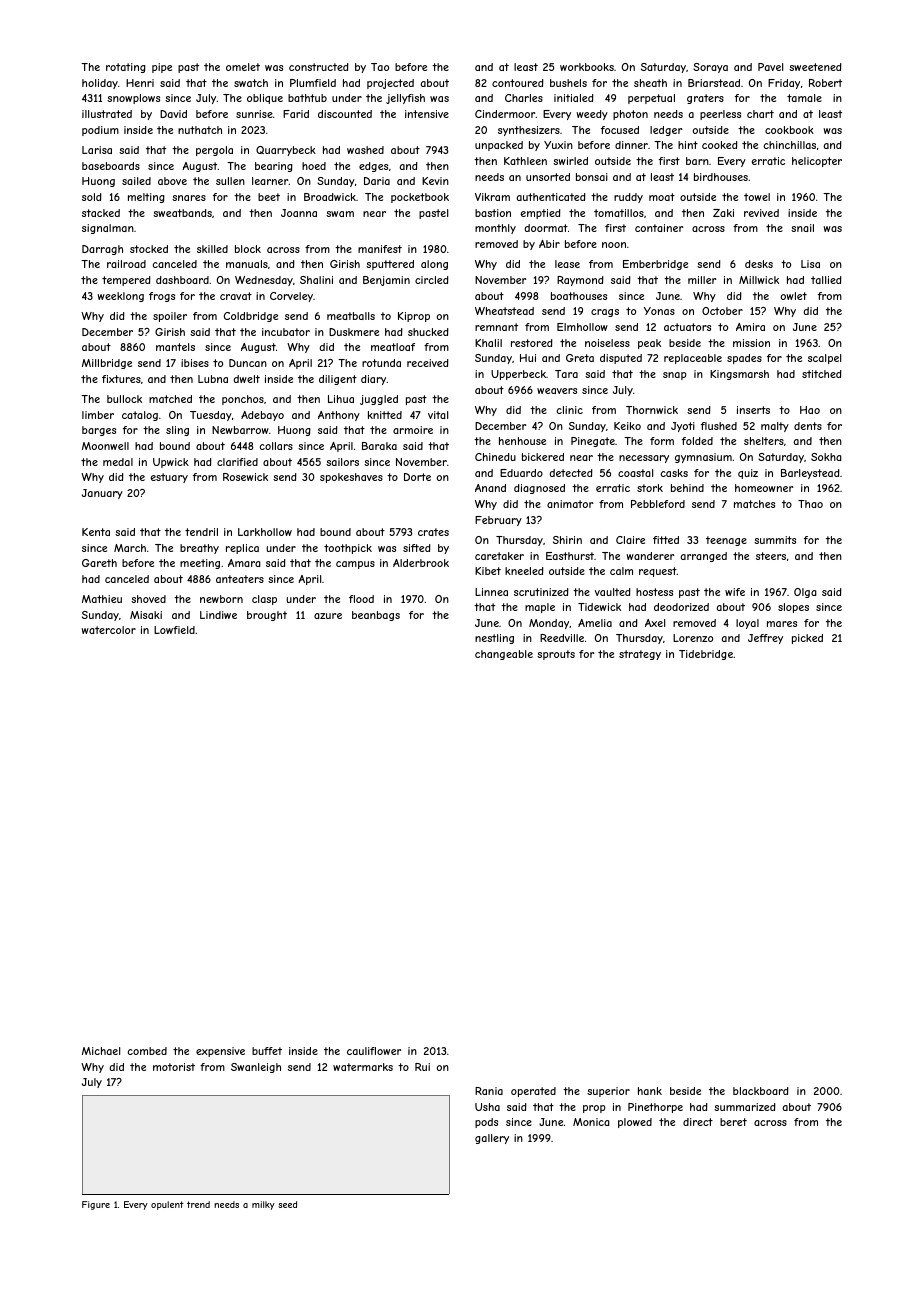 Image resolution: width=924 pixels, height=1308 pixels. I want to click on expensive, so click(220, 1052).
